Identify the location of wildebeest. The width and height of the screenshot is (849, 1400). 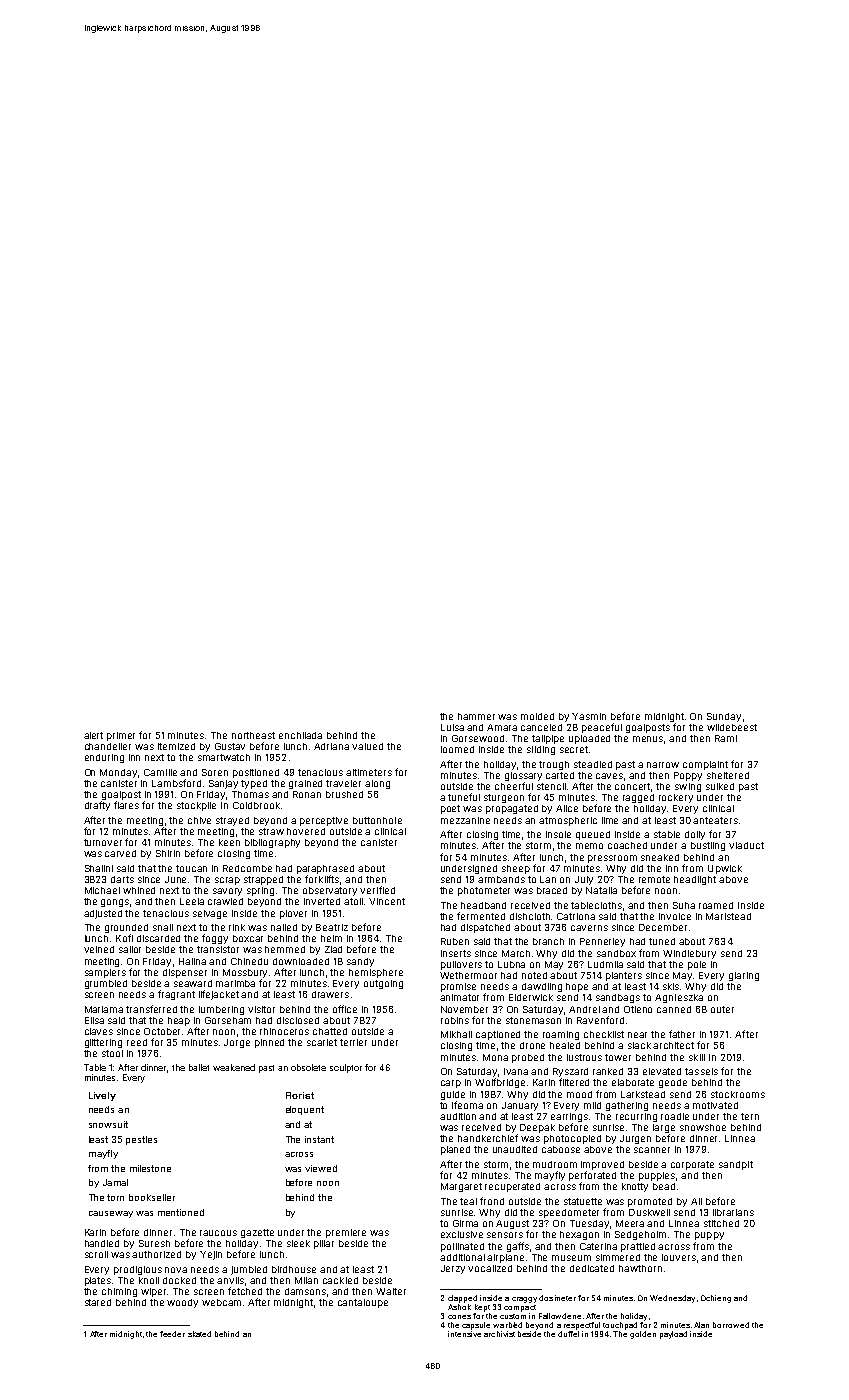
(732, 727).
